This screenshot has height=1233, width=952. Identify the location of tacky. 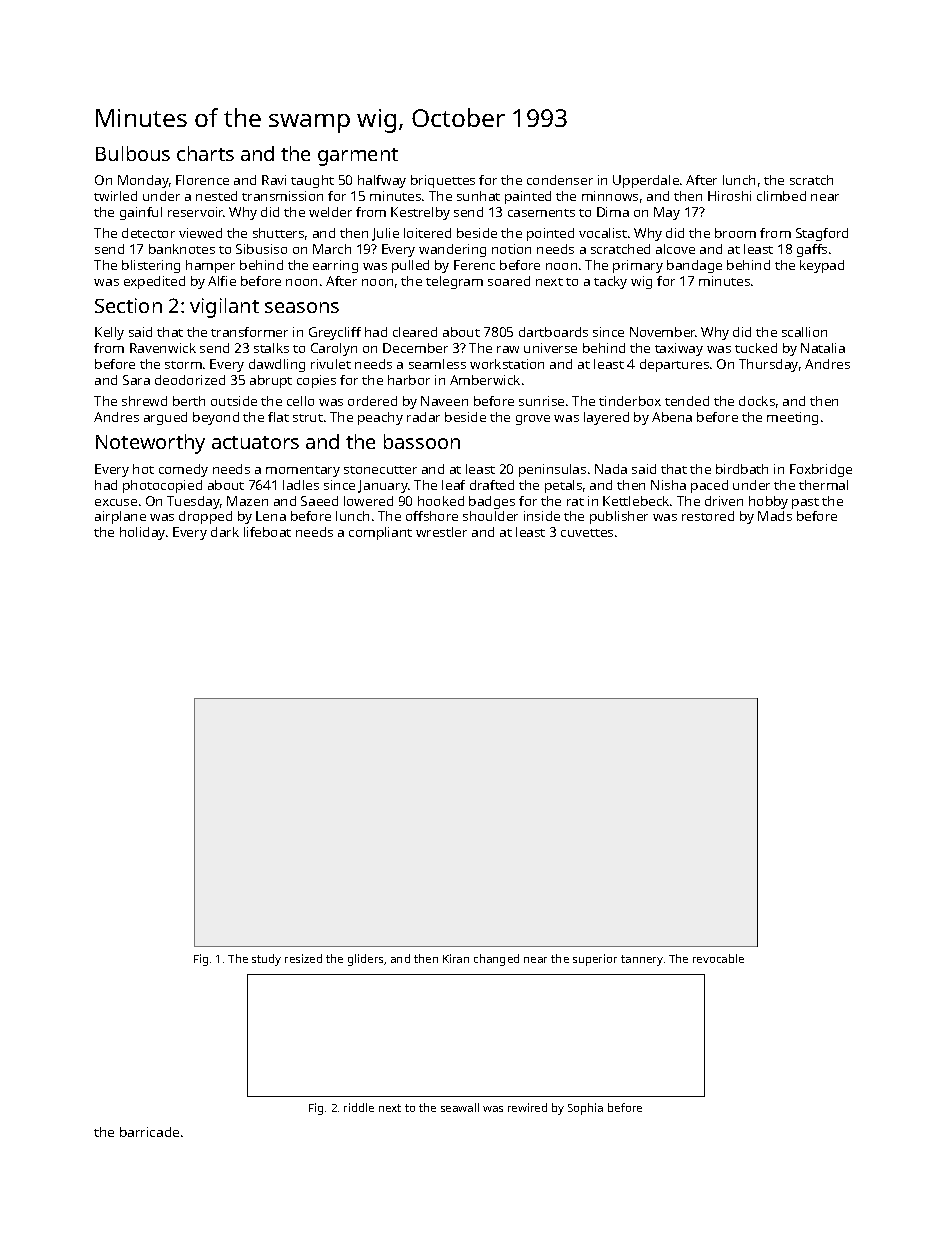
(610, 282).
